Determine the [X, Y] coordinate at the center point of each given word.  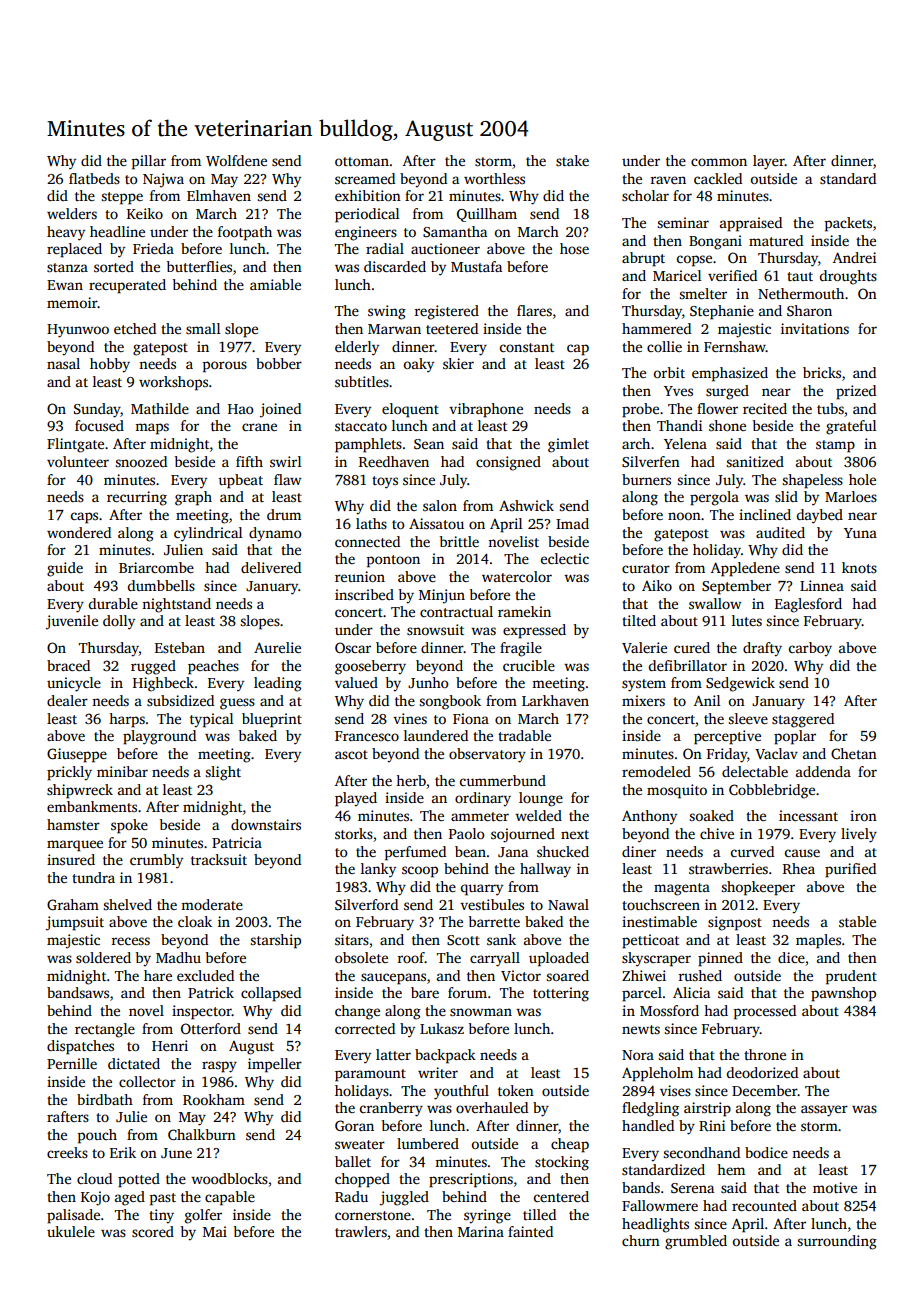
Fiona [471, 718]
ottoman [362, 161]
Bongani [715, 242]
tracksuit [219, 859]
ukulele [71, 1231]
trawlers [361, 1231]
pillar [149, 162]
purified [850, 870]
